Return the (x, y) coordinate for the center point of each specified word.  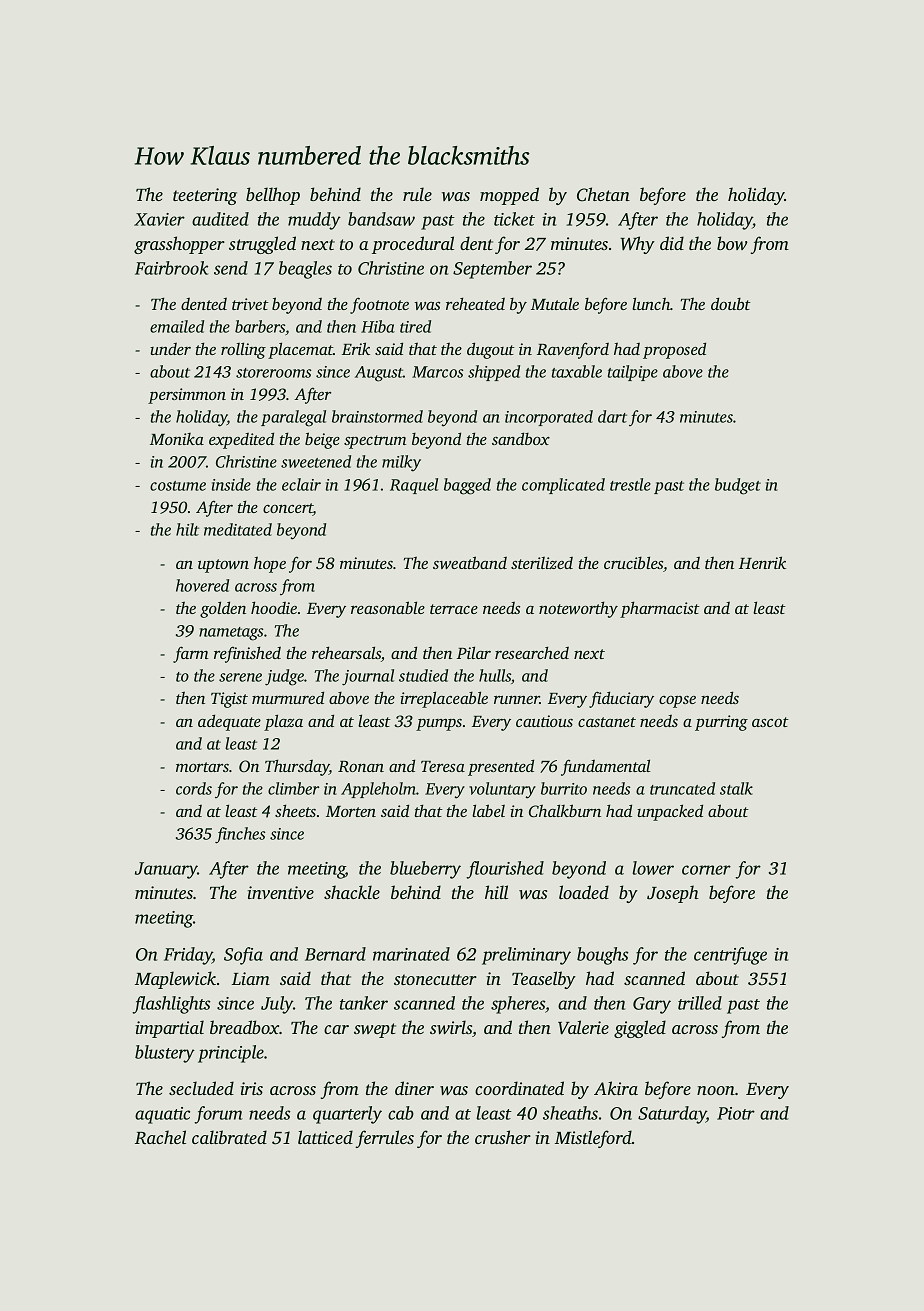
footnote (379, 305)
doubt (731, 303)
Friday (188, 956)
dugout (491, 350)
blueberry (425, 870)
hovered (202, 585)
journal (368, 677)
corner (706, 870)
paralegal (293, 418)
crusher (503, 1137)
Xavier (159, 219)
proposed (674, 350)
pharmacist (660, 609)
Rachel (160, 1137)
